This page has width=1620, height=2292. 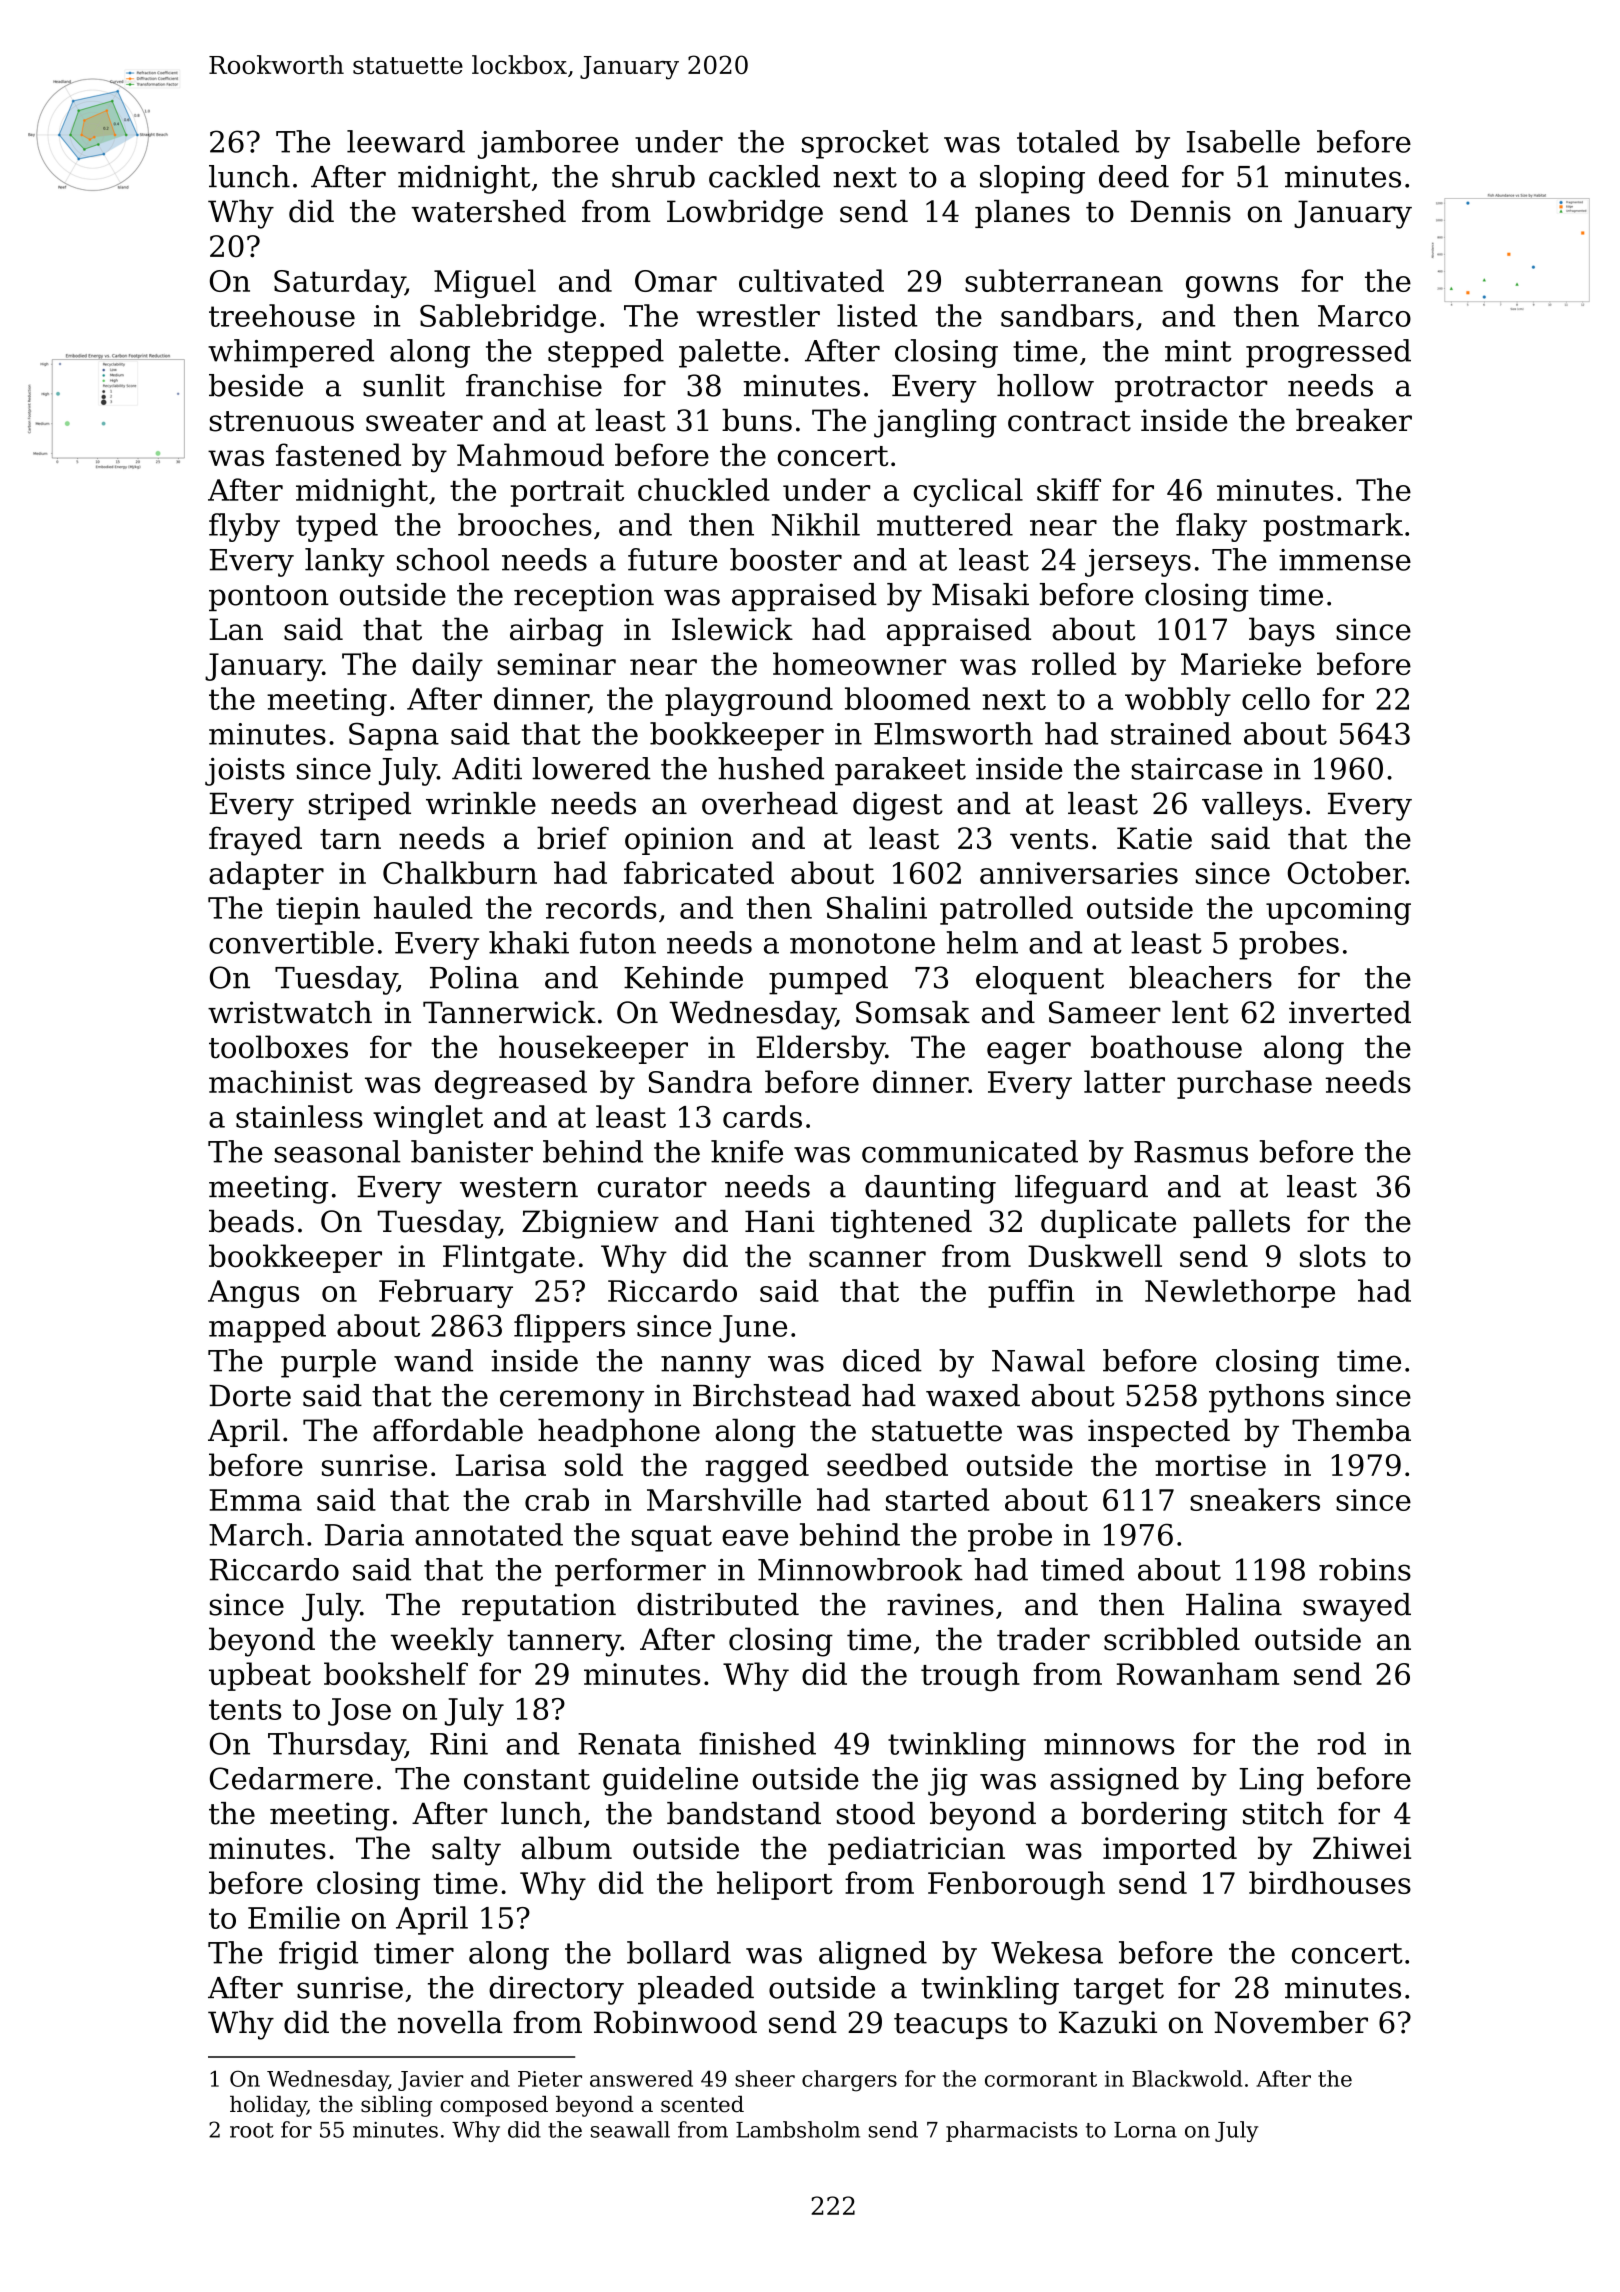 What do you see at coordinates (775, 1885) in the page?
I see `heliport` at bounding box center [775, 1885].
